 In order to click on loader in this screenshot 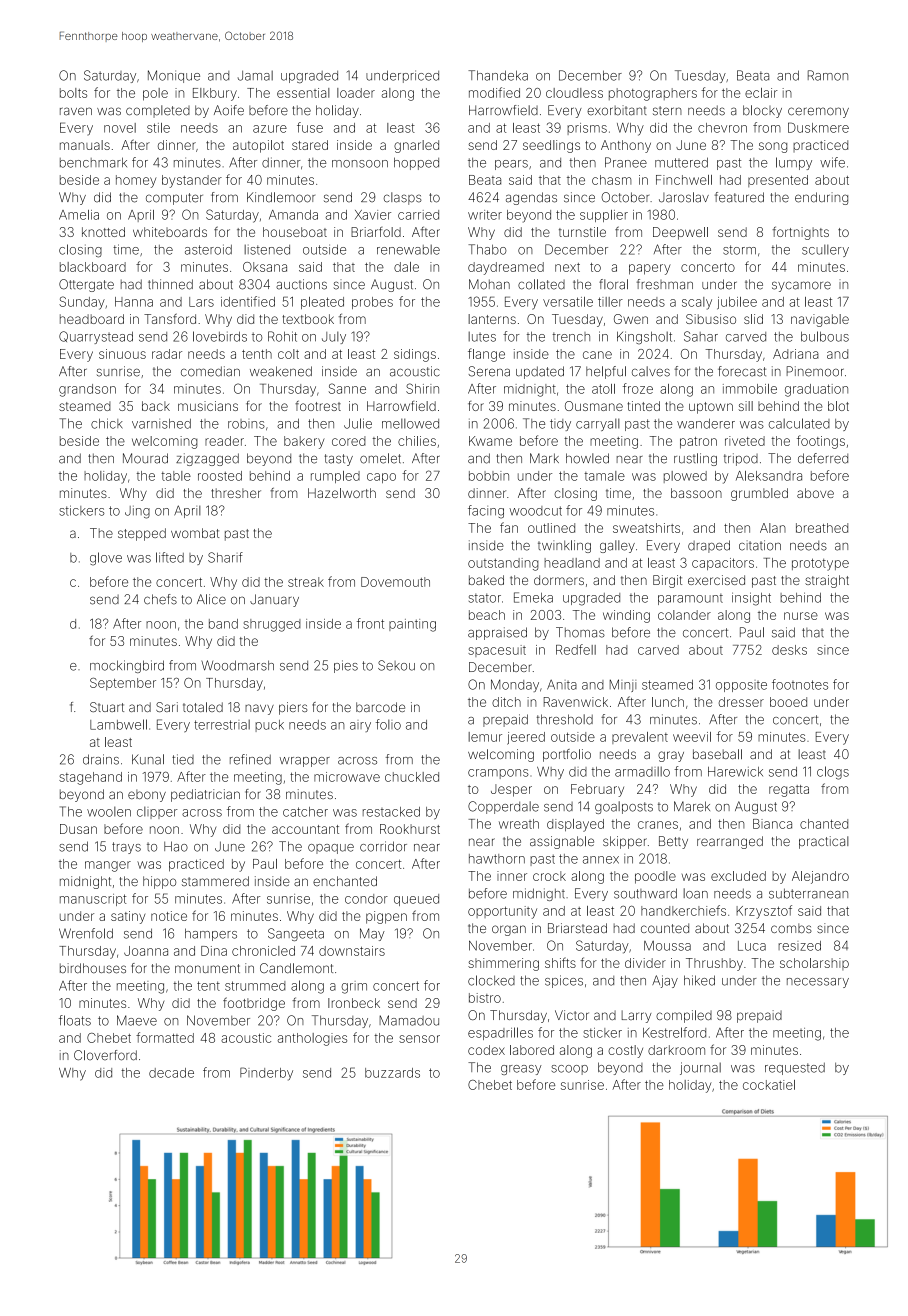, I will do `click(356, 93)`.
